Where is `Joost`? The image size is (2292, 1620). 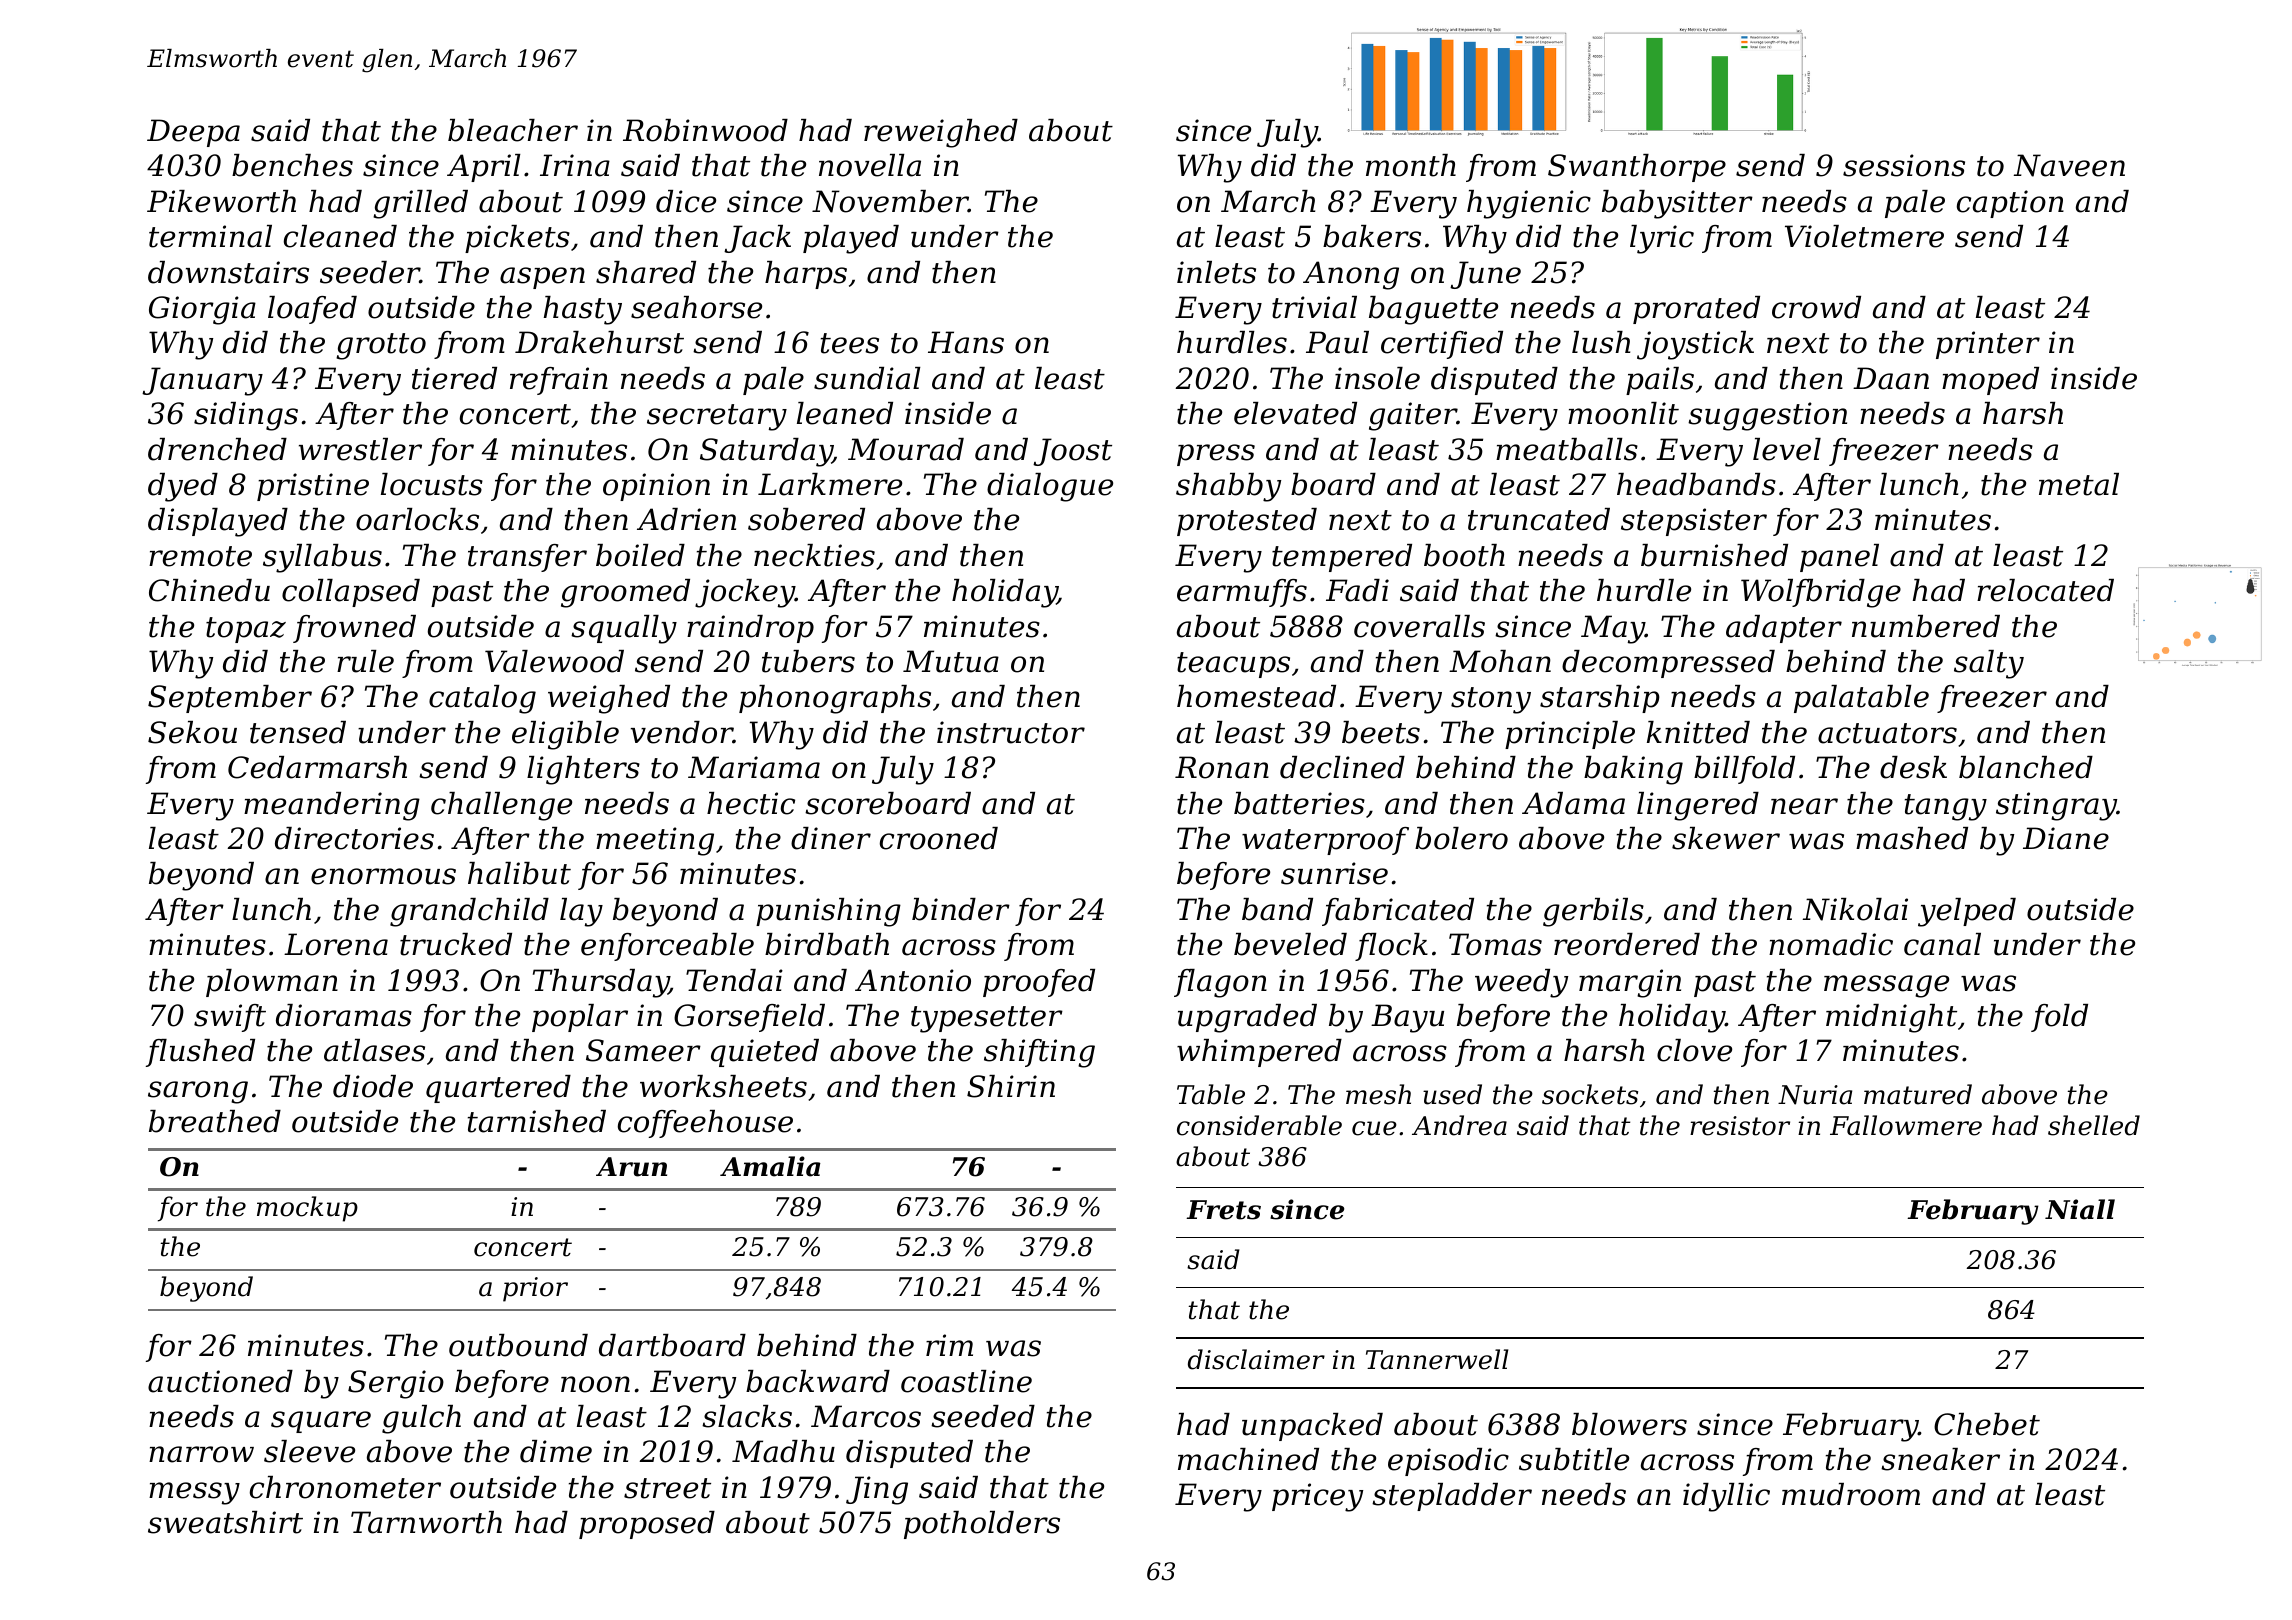 Joost is located at coordinates (1072, 452).
